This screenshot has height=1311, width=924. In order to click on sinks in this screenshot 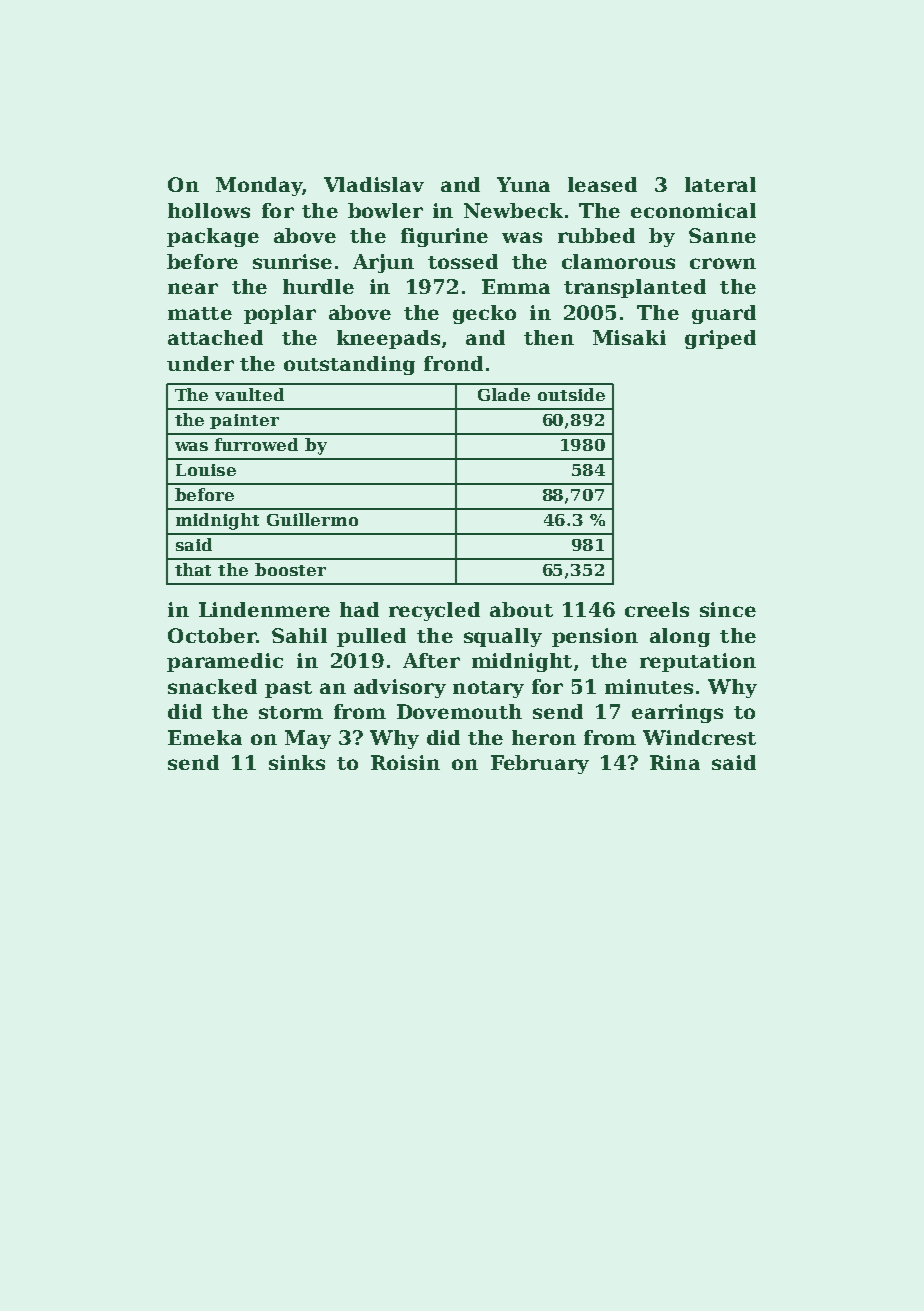, I will do `click(297, 762)`.
